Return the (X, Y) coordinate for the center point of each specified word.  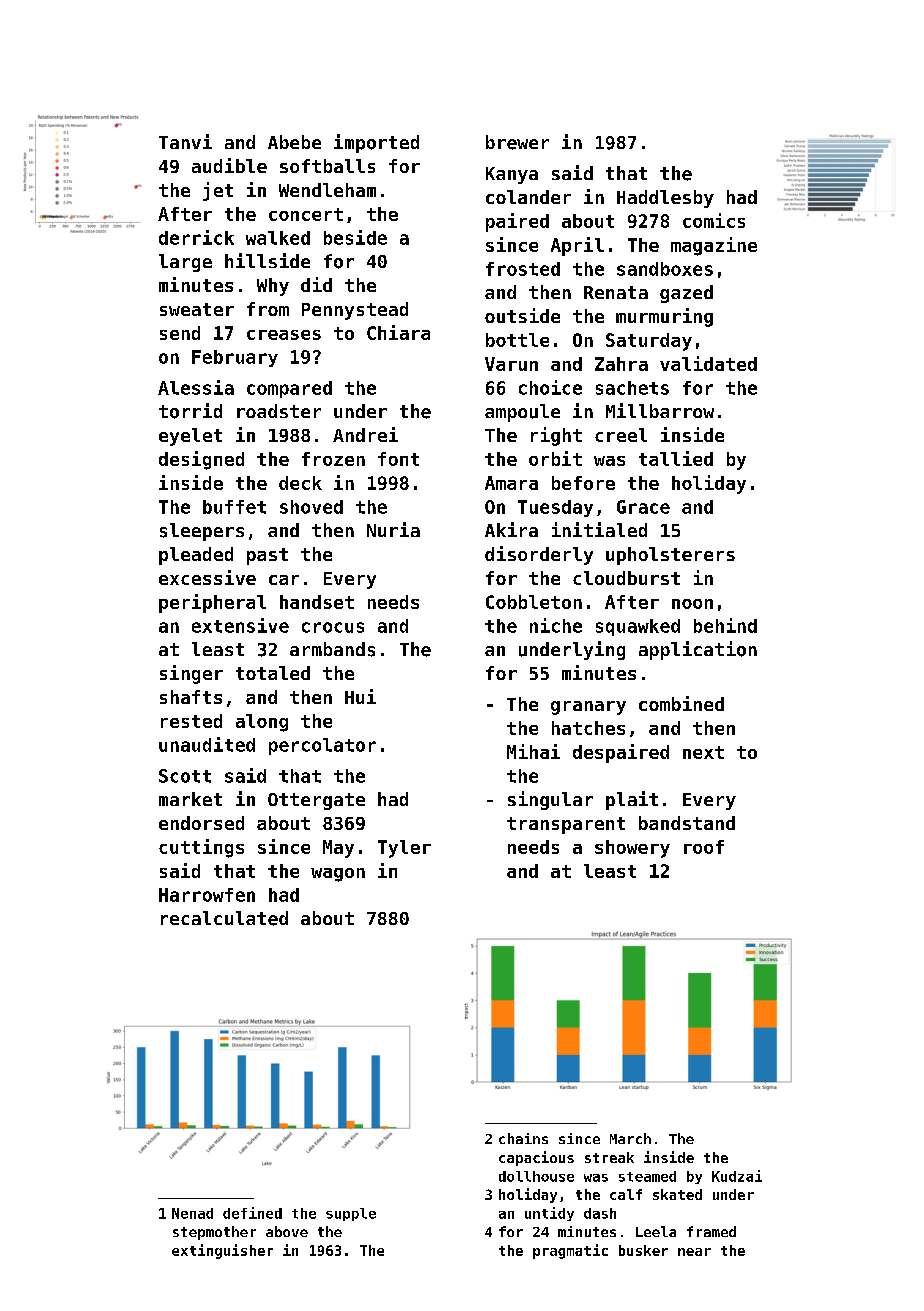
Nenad (192, 1213)
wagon (338, 875)
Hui (360, 696)
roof (704, 847)
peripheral (212, 603)
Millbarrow (660, 410)
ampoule (522, 413)
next (703, 752)
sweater (197, 309)
